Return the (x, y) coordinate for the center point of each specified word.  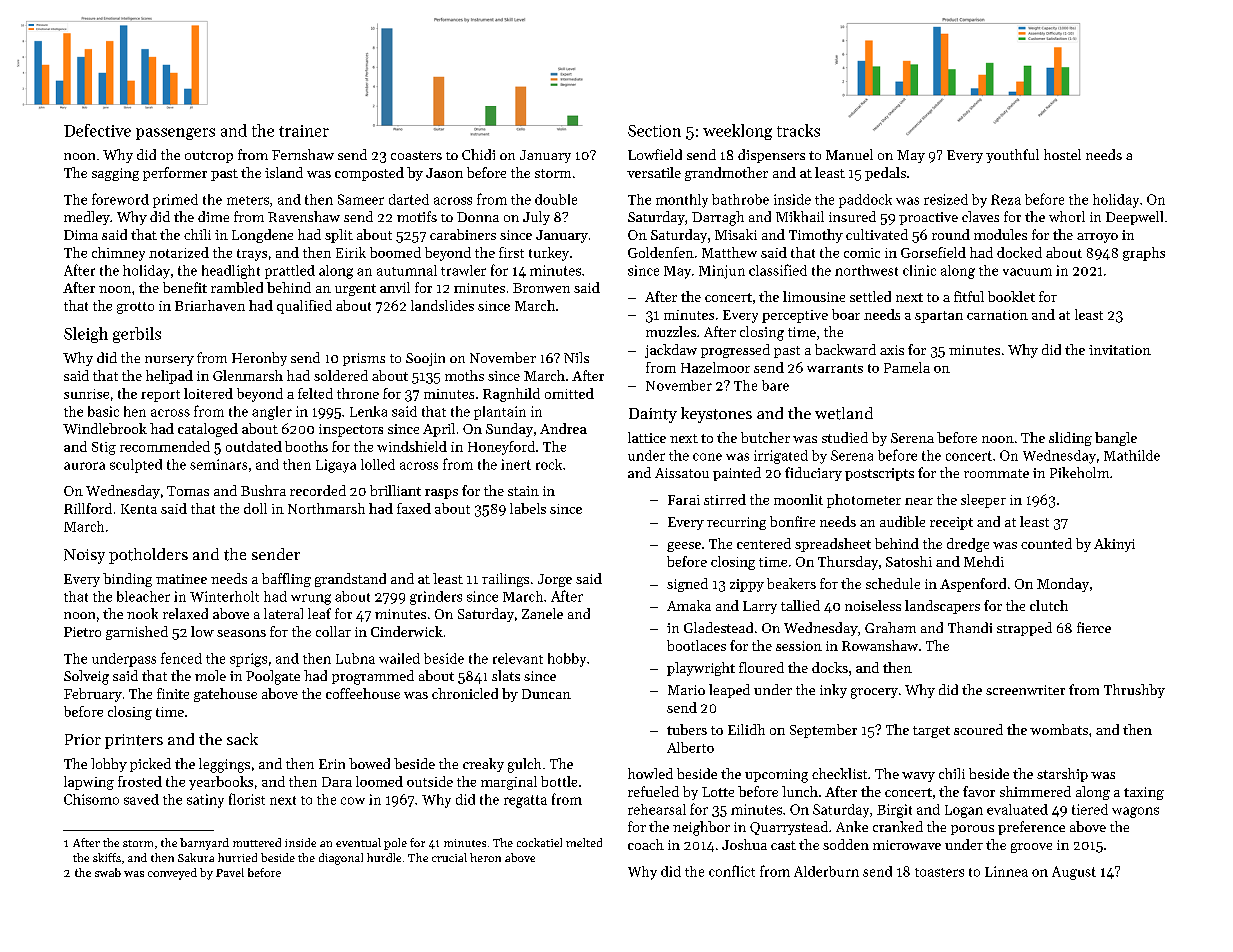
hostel (1062, 154)
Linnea (1006, 871)
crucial (449, 857)
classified (778, 270)
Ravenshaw (304, 216)
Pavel (230, 872)
